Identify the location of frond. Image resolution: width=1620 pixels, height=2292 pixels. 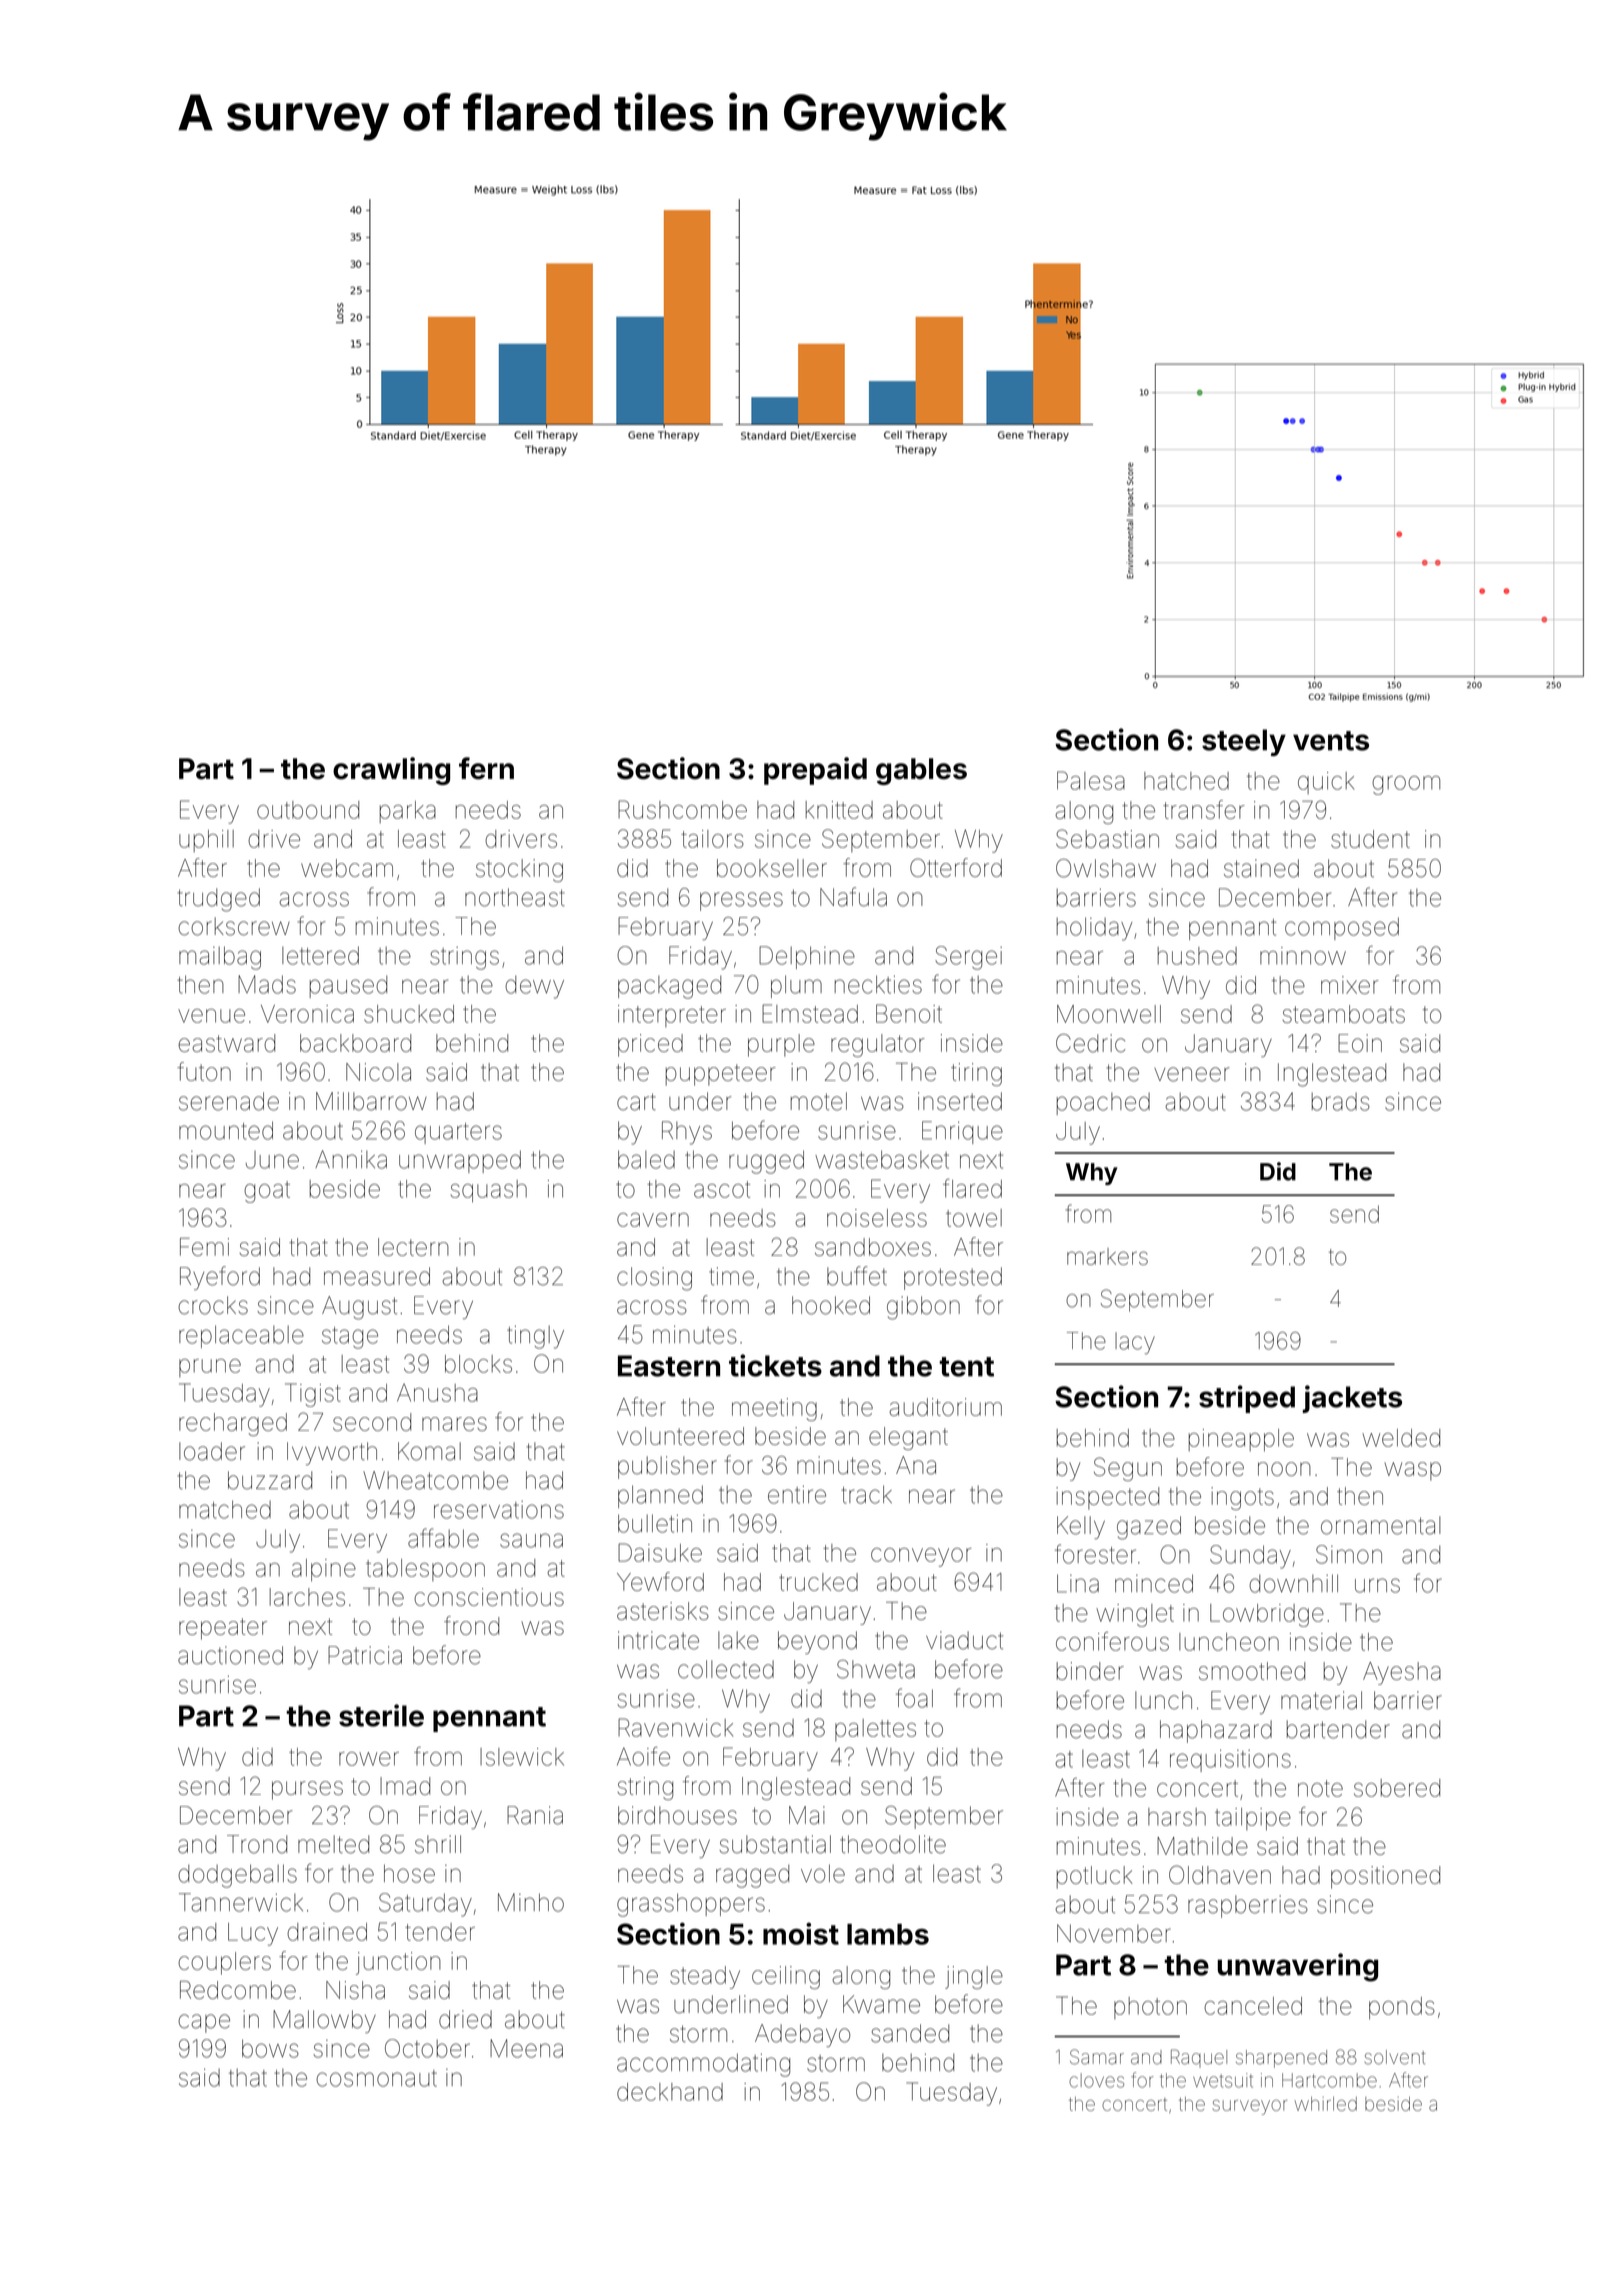
(471, 1625).
